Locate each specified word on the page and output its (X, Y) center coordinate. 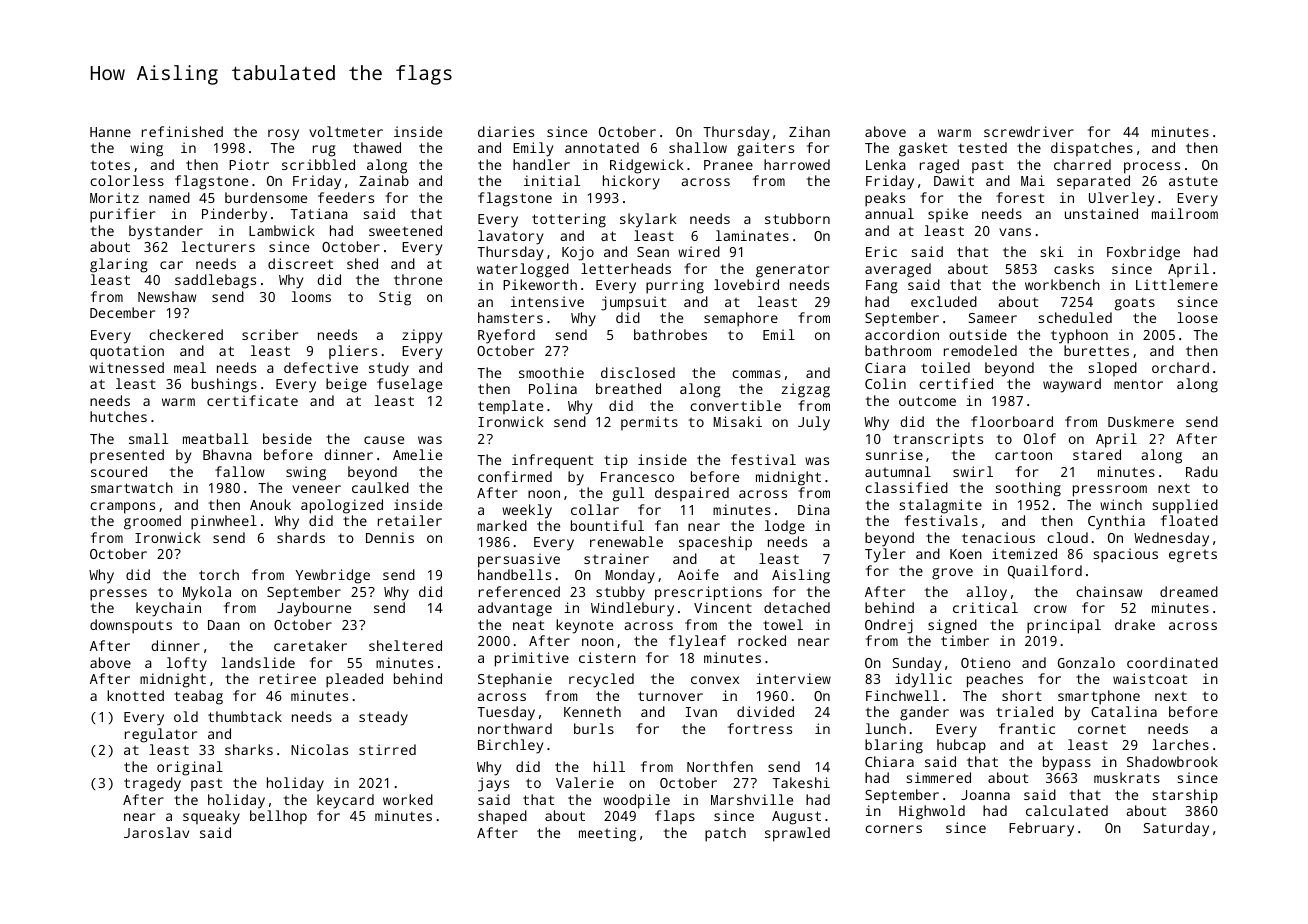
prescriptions (708, 593)
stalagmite (940, 506)
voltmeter (346, 131)
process (1152, 168)
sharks (249, 749)
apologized (342, 506)
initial (552, 180)
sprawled (797, 834)
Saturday (1176, 829)
